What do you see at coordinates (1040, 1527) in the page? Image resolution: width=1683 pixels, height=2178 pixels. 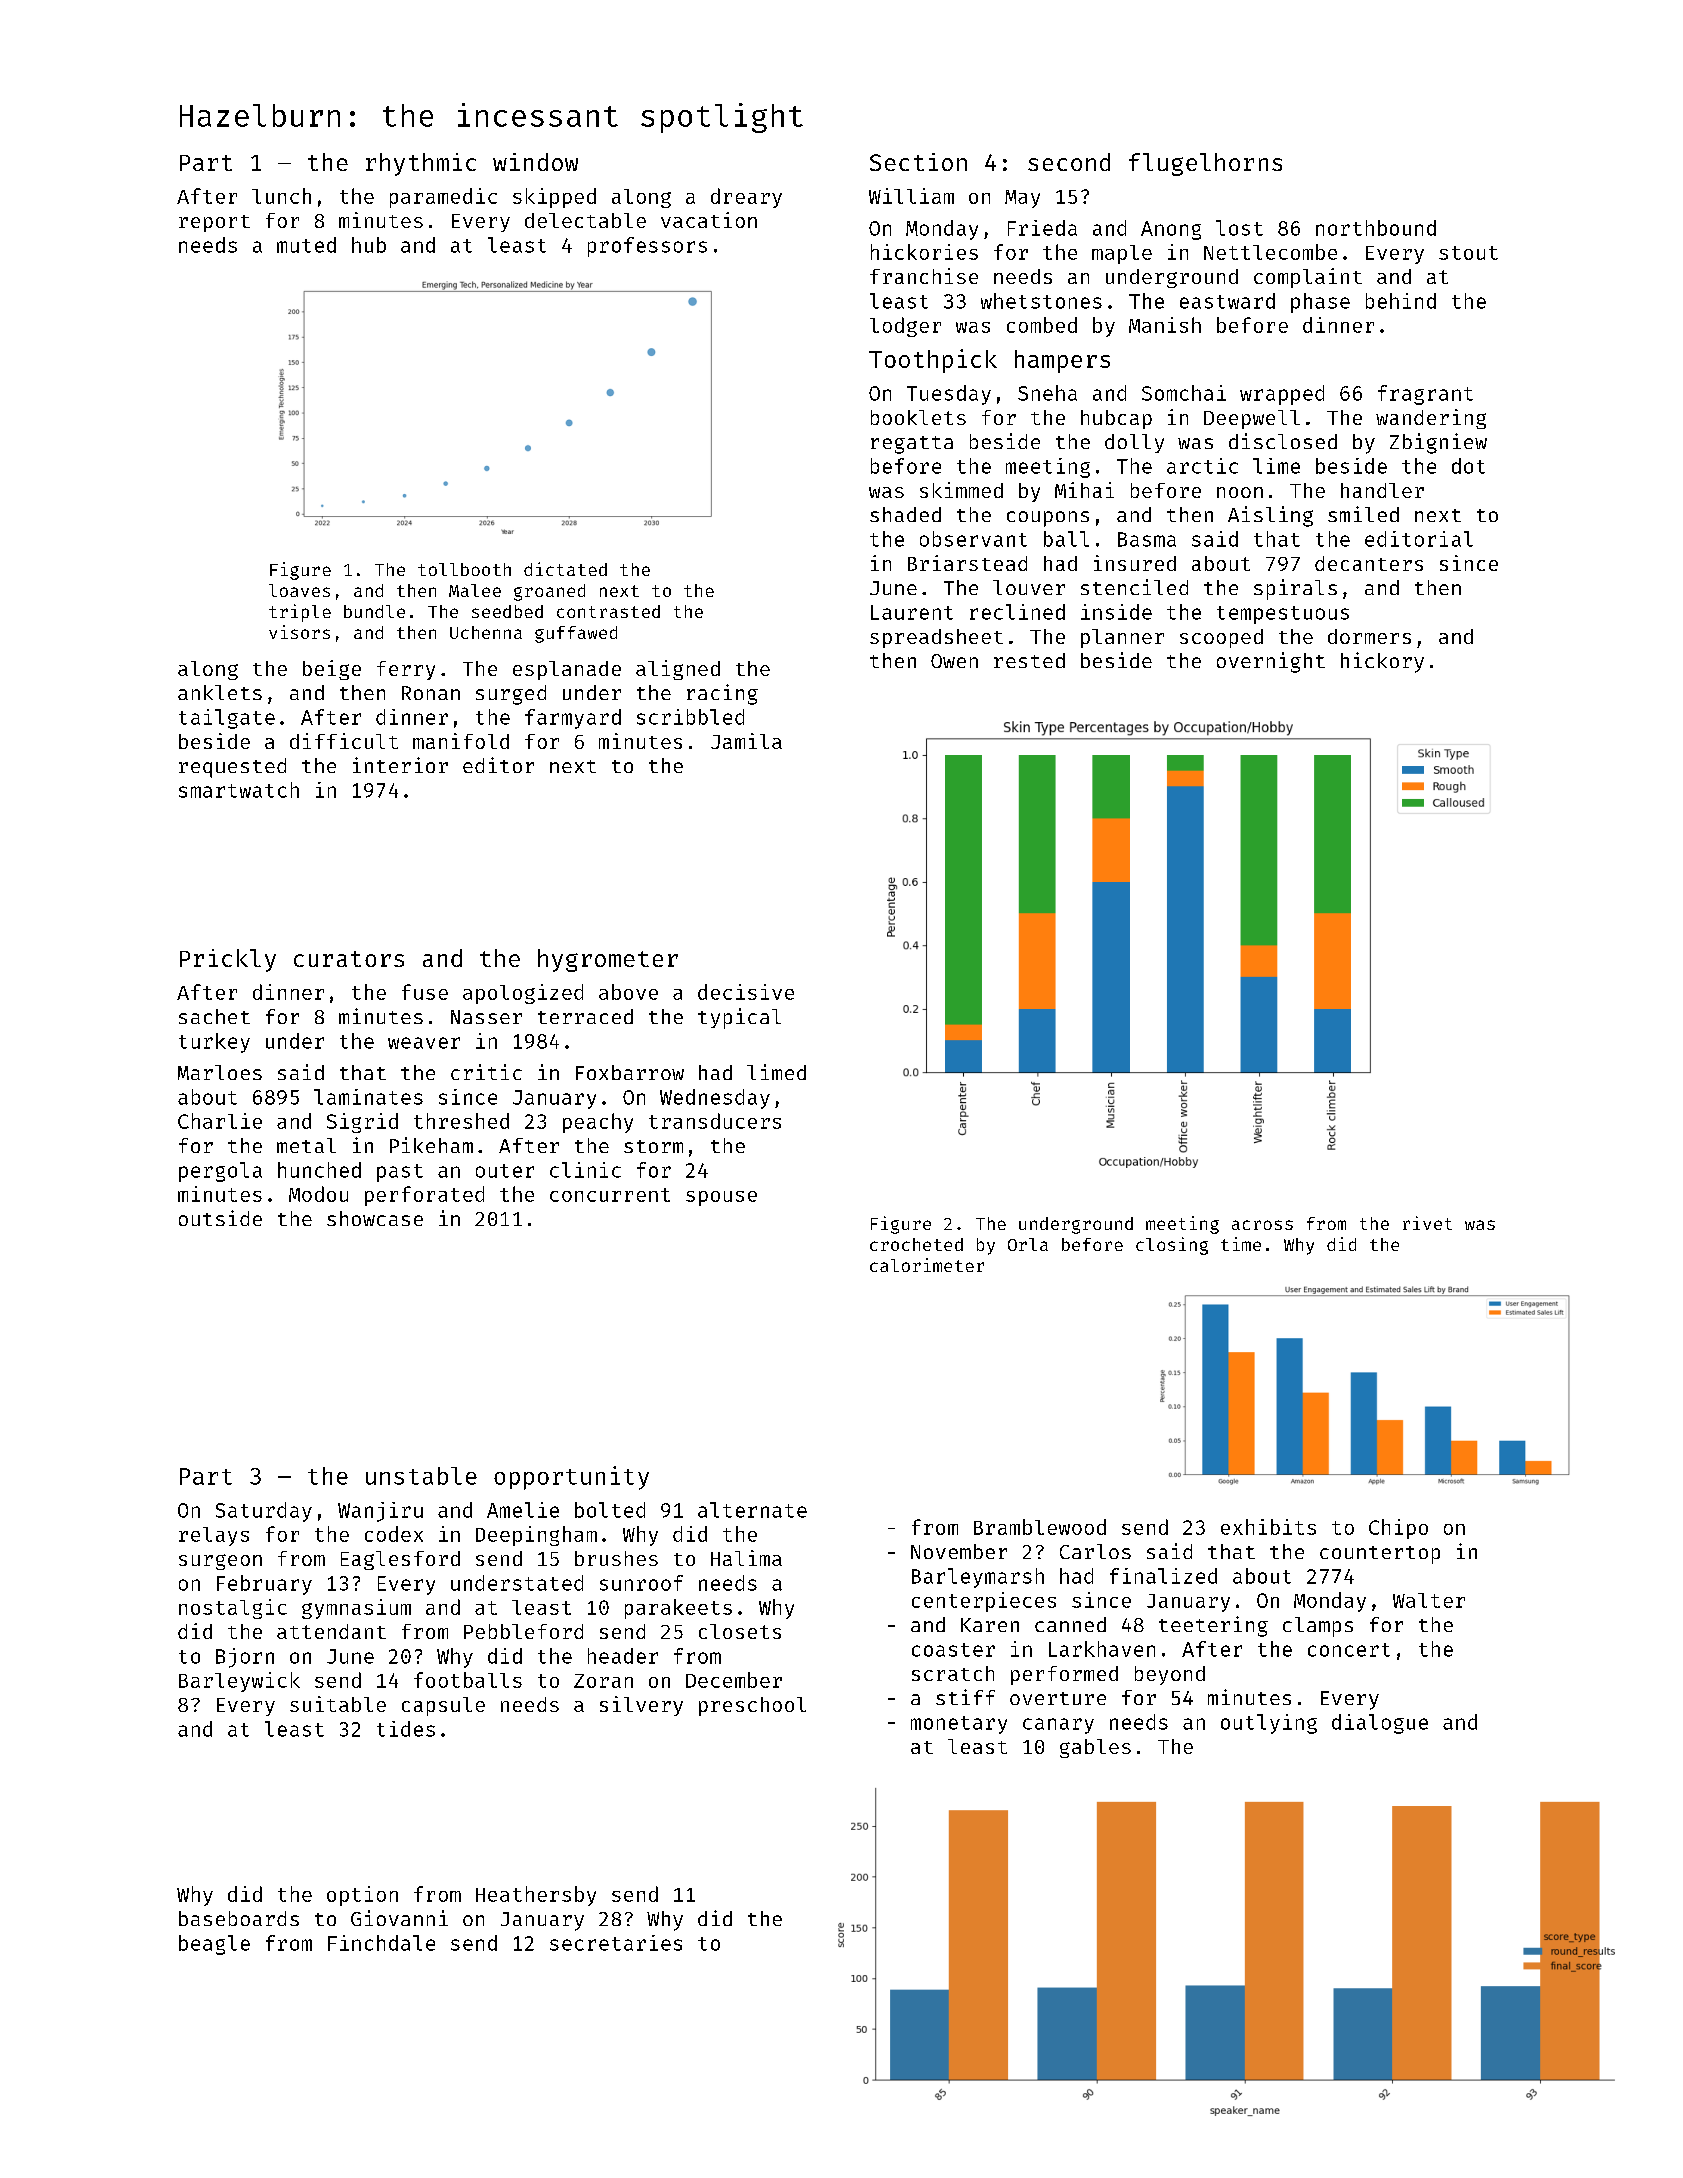 I see `Bramblewood` at bounding box center [1040, 1527].
